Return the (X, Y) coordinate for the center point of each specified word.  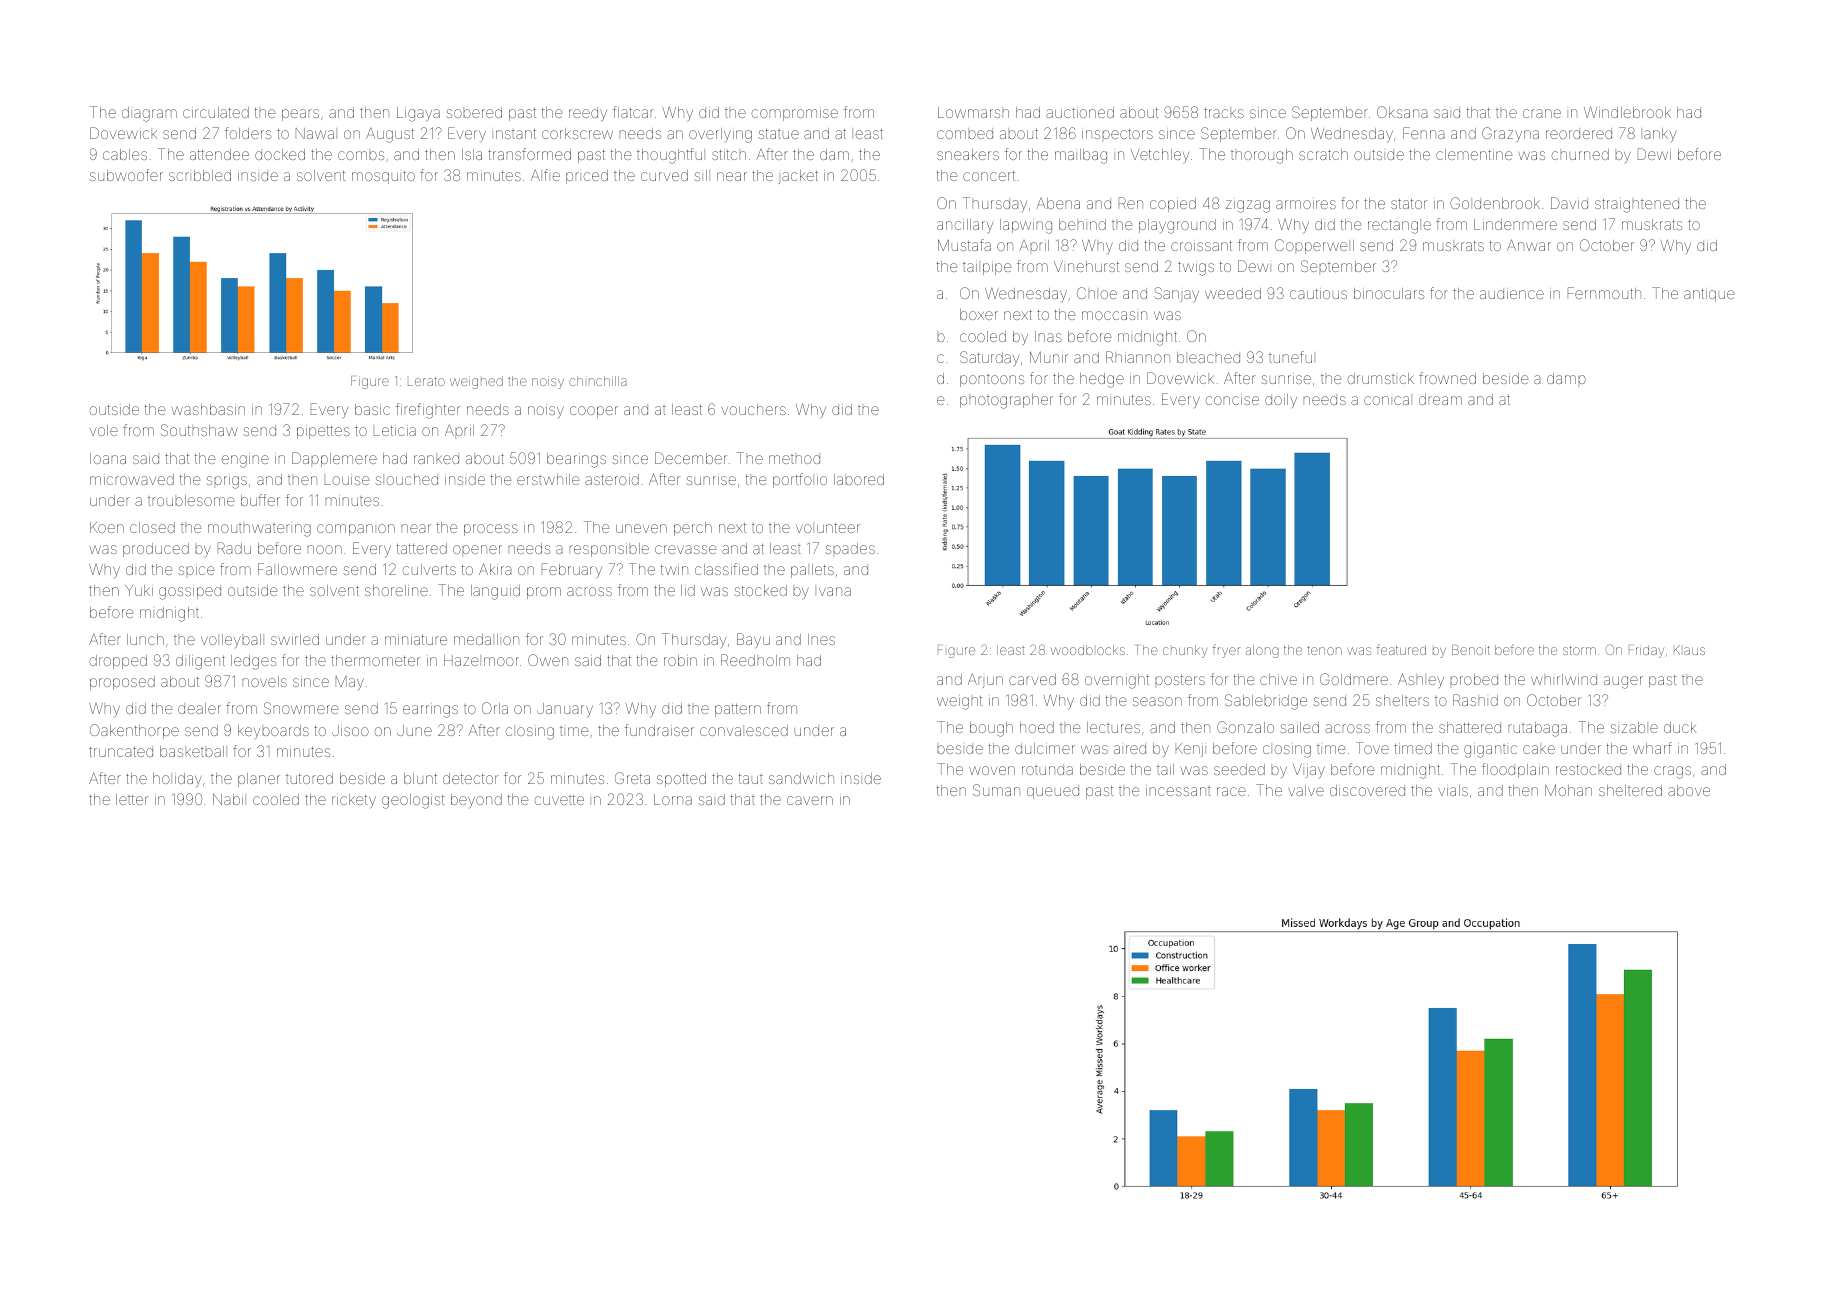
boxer (979, 314)
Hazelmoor (481, 660)
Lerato (426, 381)
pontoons (992, 381)
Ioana (108, 458)
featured (1401, 649)
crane (1542, 113)
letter (132, 799)
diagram (149, 114)
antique (1709, 295)
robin (680, 660)
